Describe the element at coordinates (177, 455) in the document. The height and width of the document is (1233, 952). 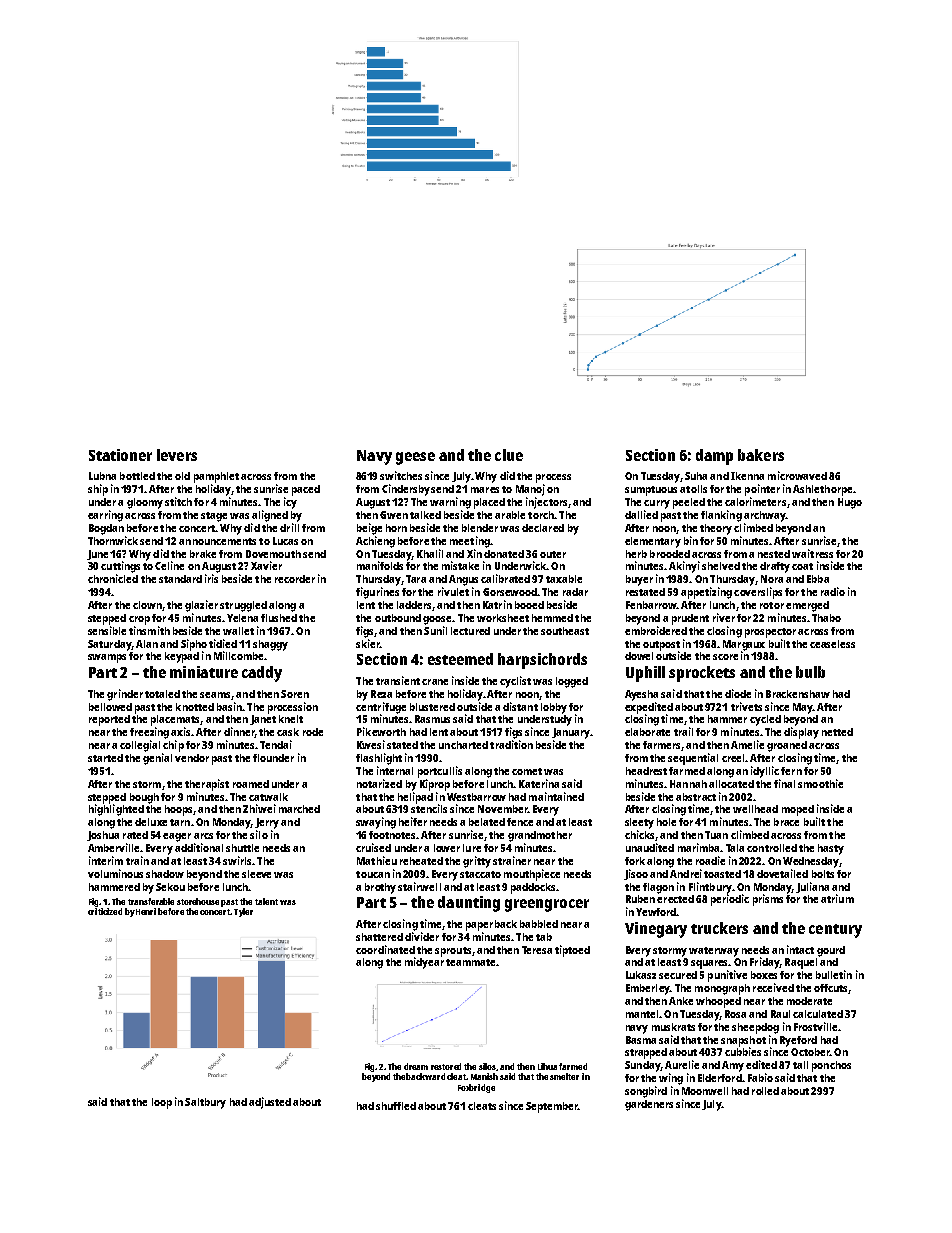
I see `levers` at that location.
